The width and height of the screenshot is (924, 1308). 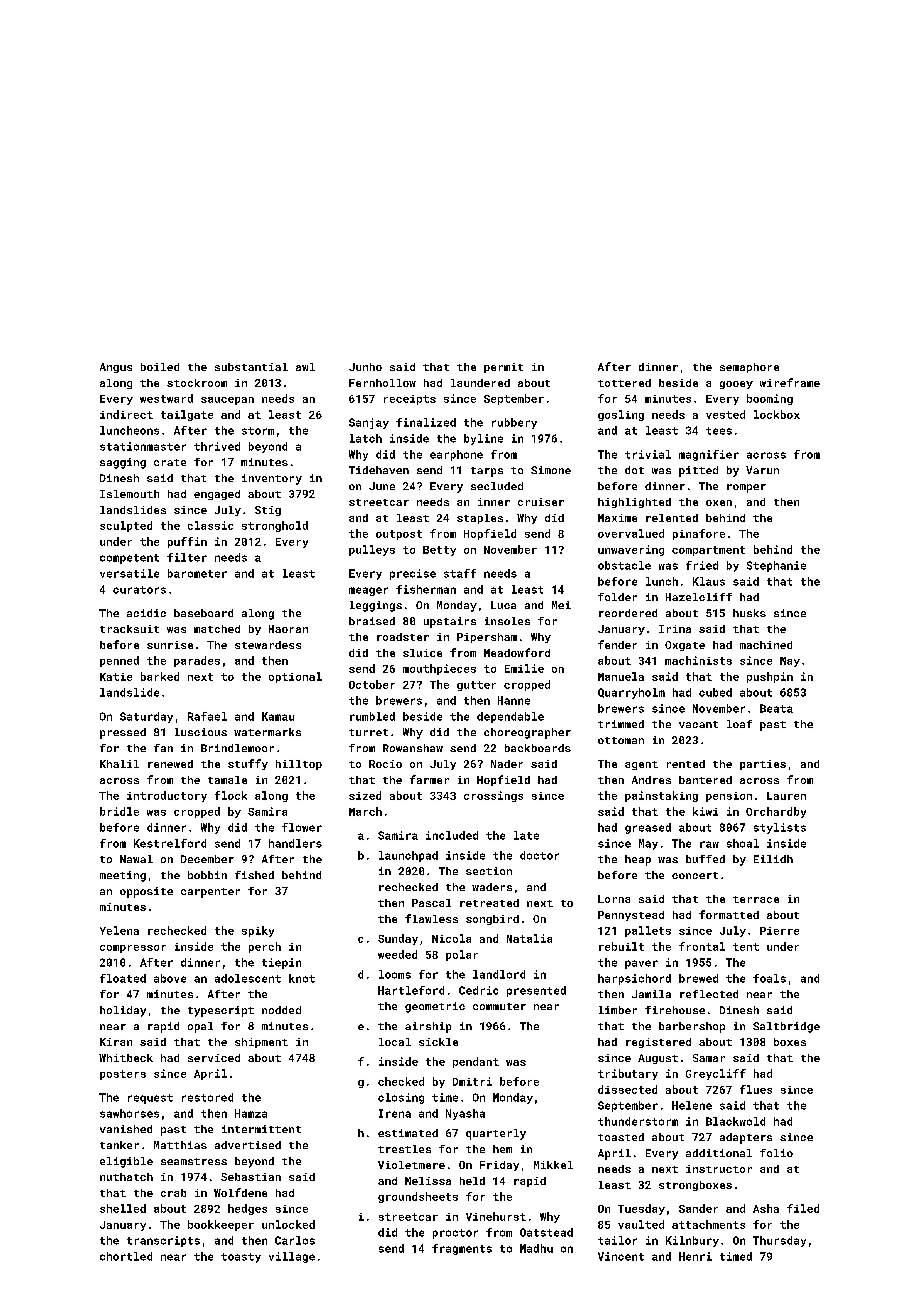 I want to click on nodded, so click(x=281, y=1010).
